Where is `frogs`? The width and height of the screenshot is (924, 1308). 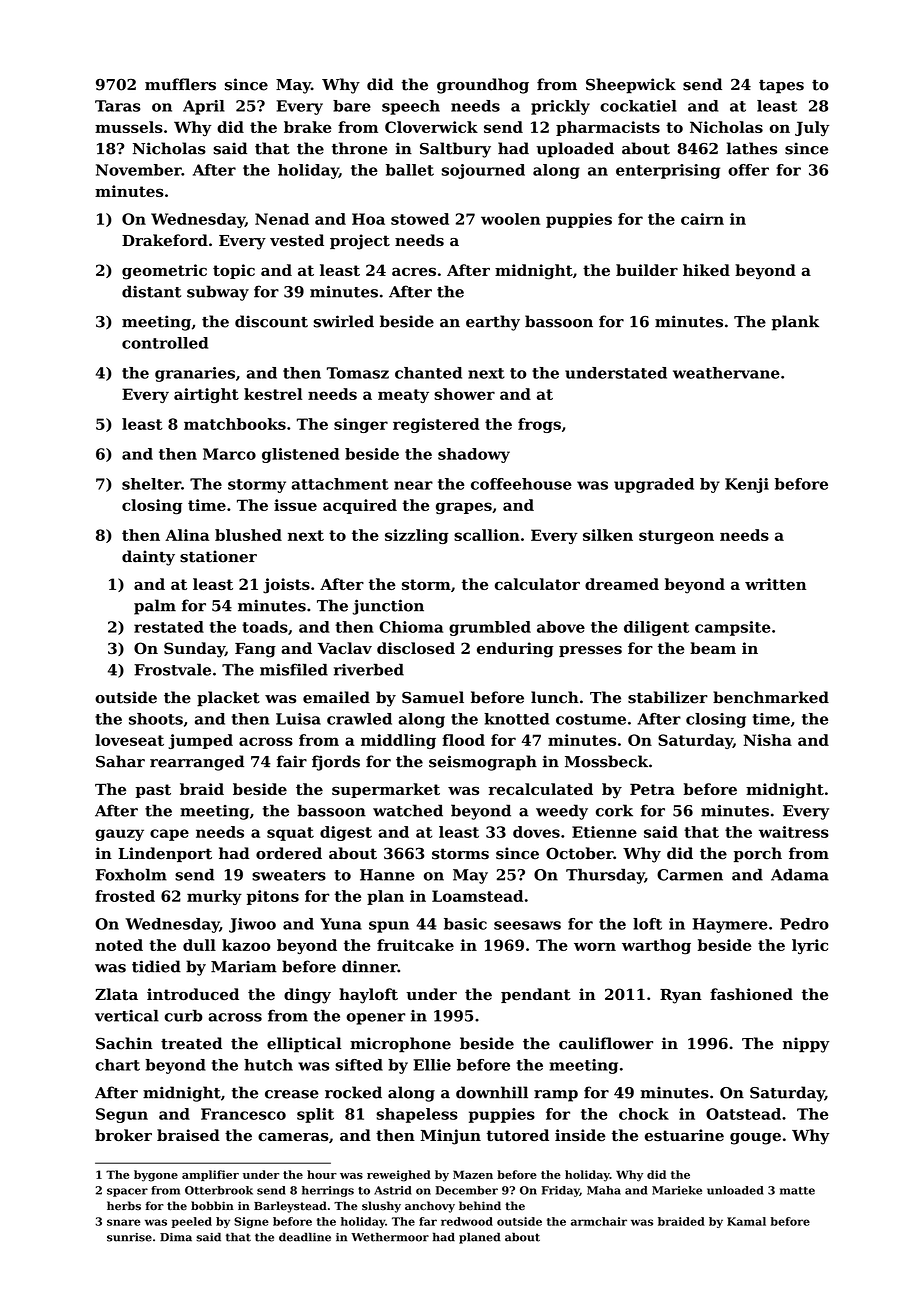 frogs is located at coordinates (539, 425).
